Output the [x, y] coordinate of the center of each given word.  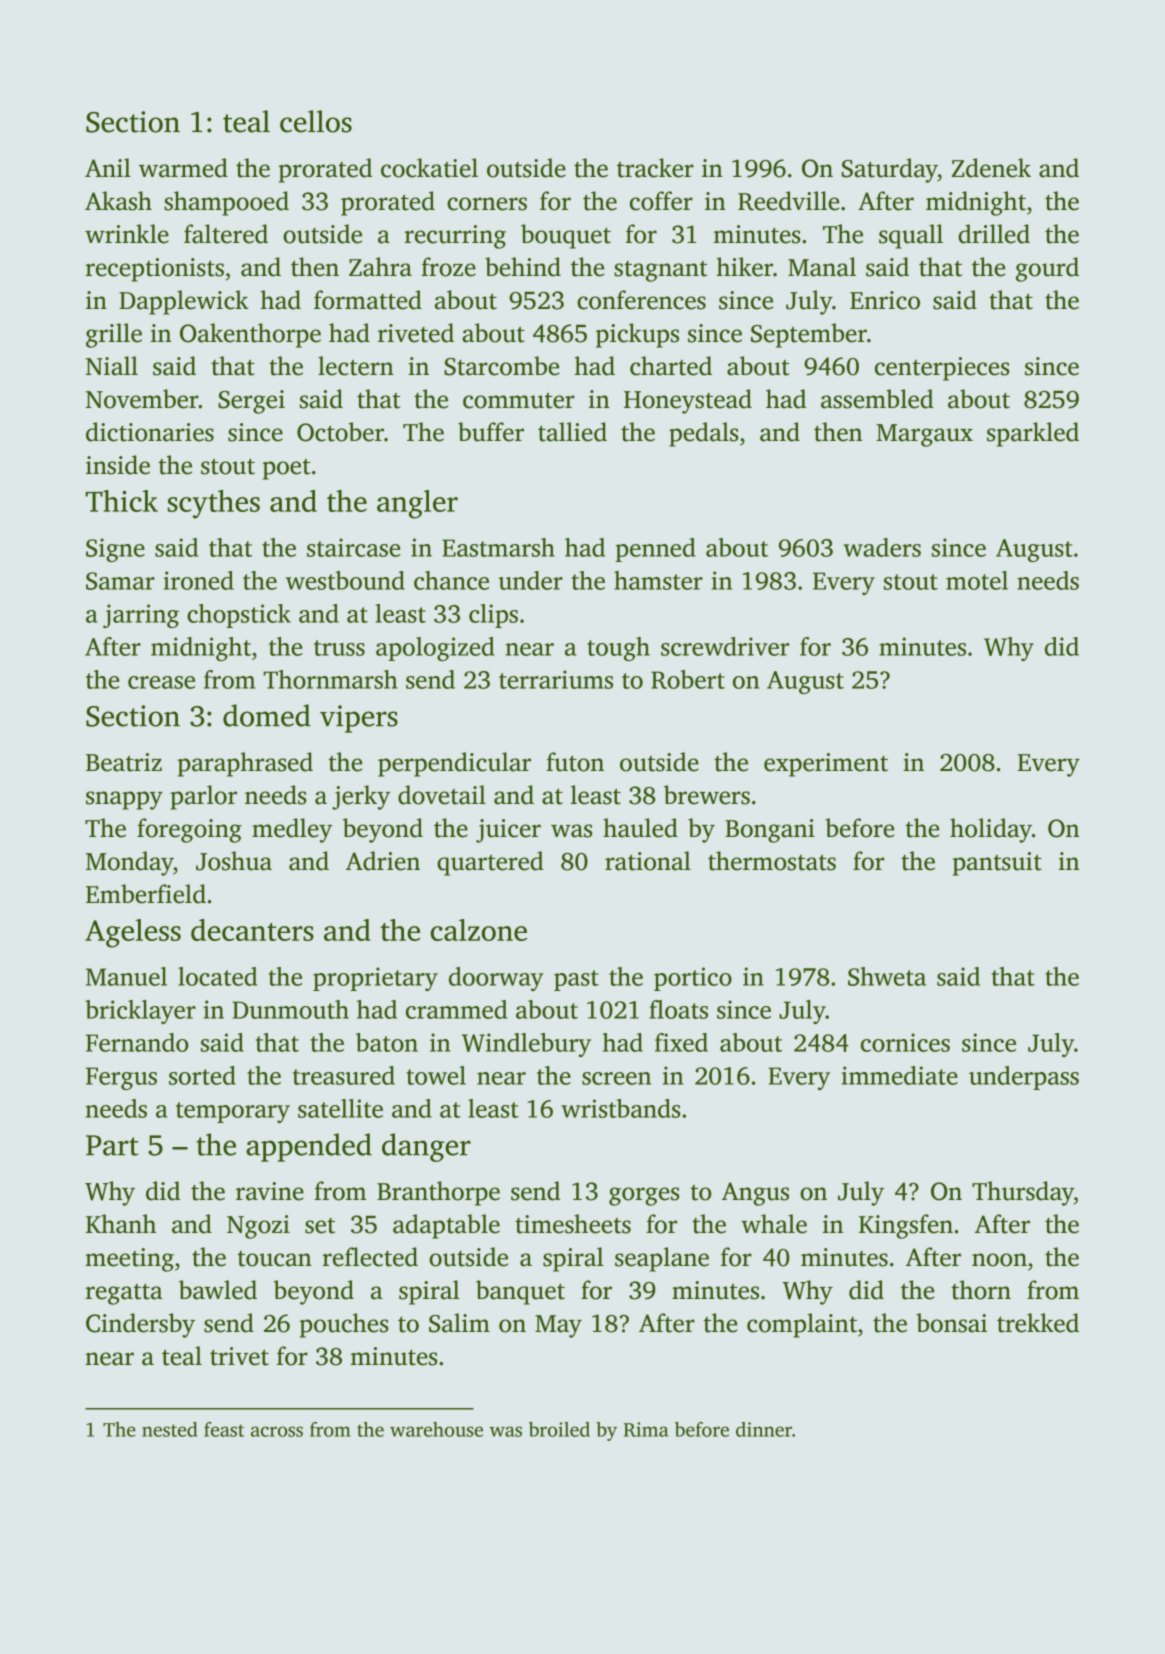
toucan [274, 1259]
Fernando [137, 1042]
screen [616, 1078]
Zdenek [991, 168]
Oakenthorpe [250, 335]
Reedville [788, 201]
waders [882, 547]
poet [286, 469]
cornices [905, 1042]
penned [655, 550]
